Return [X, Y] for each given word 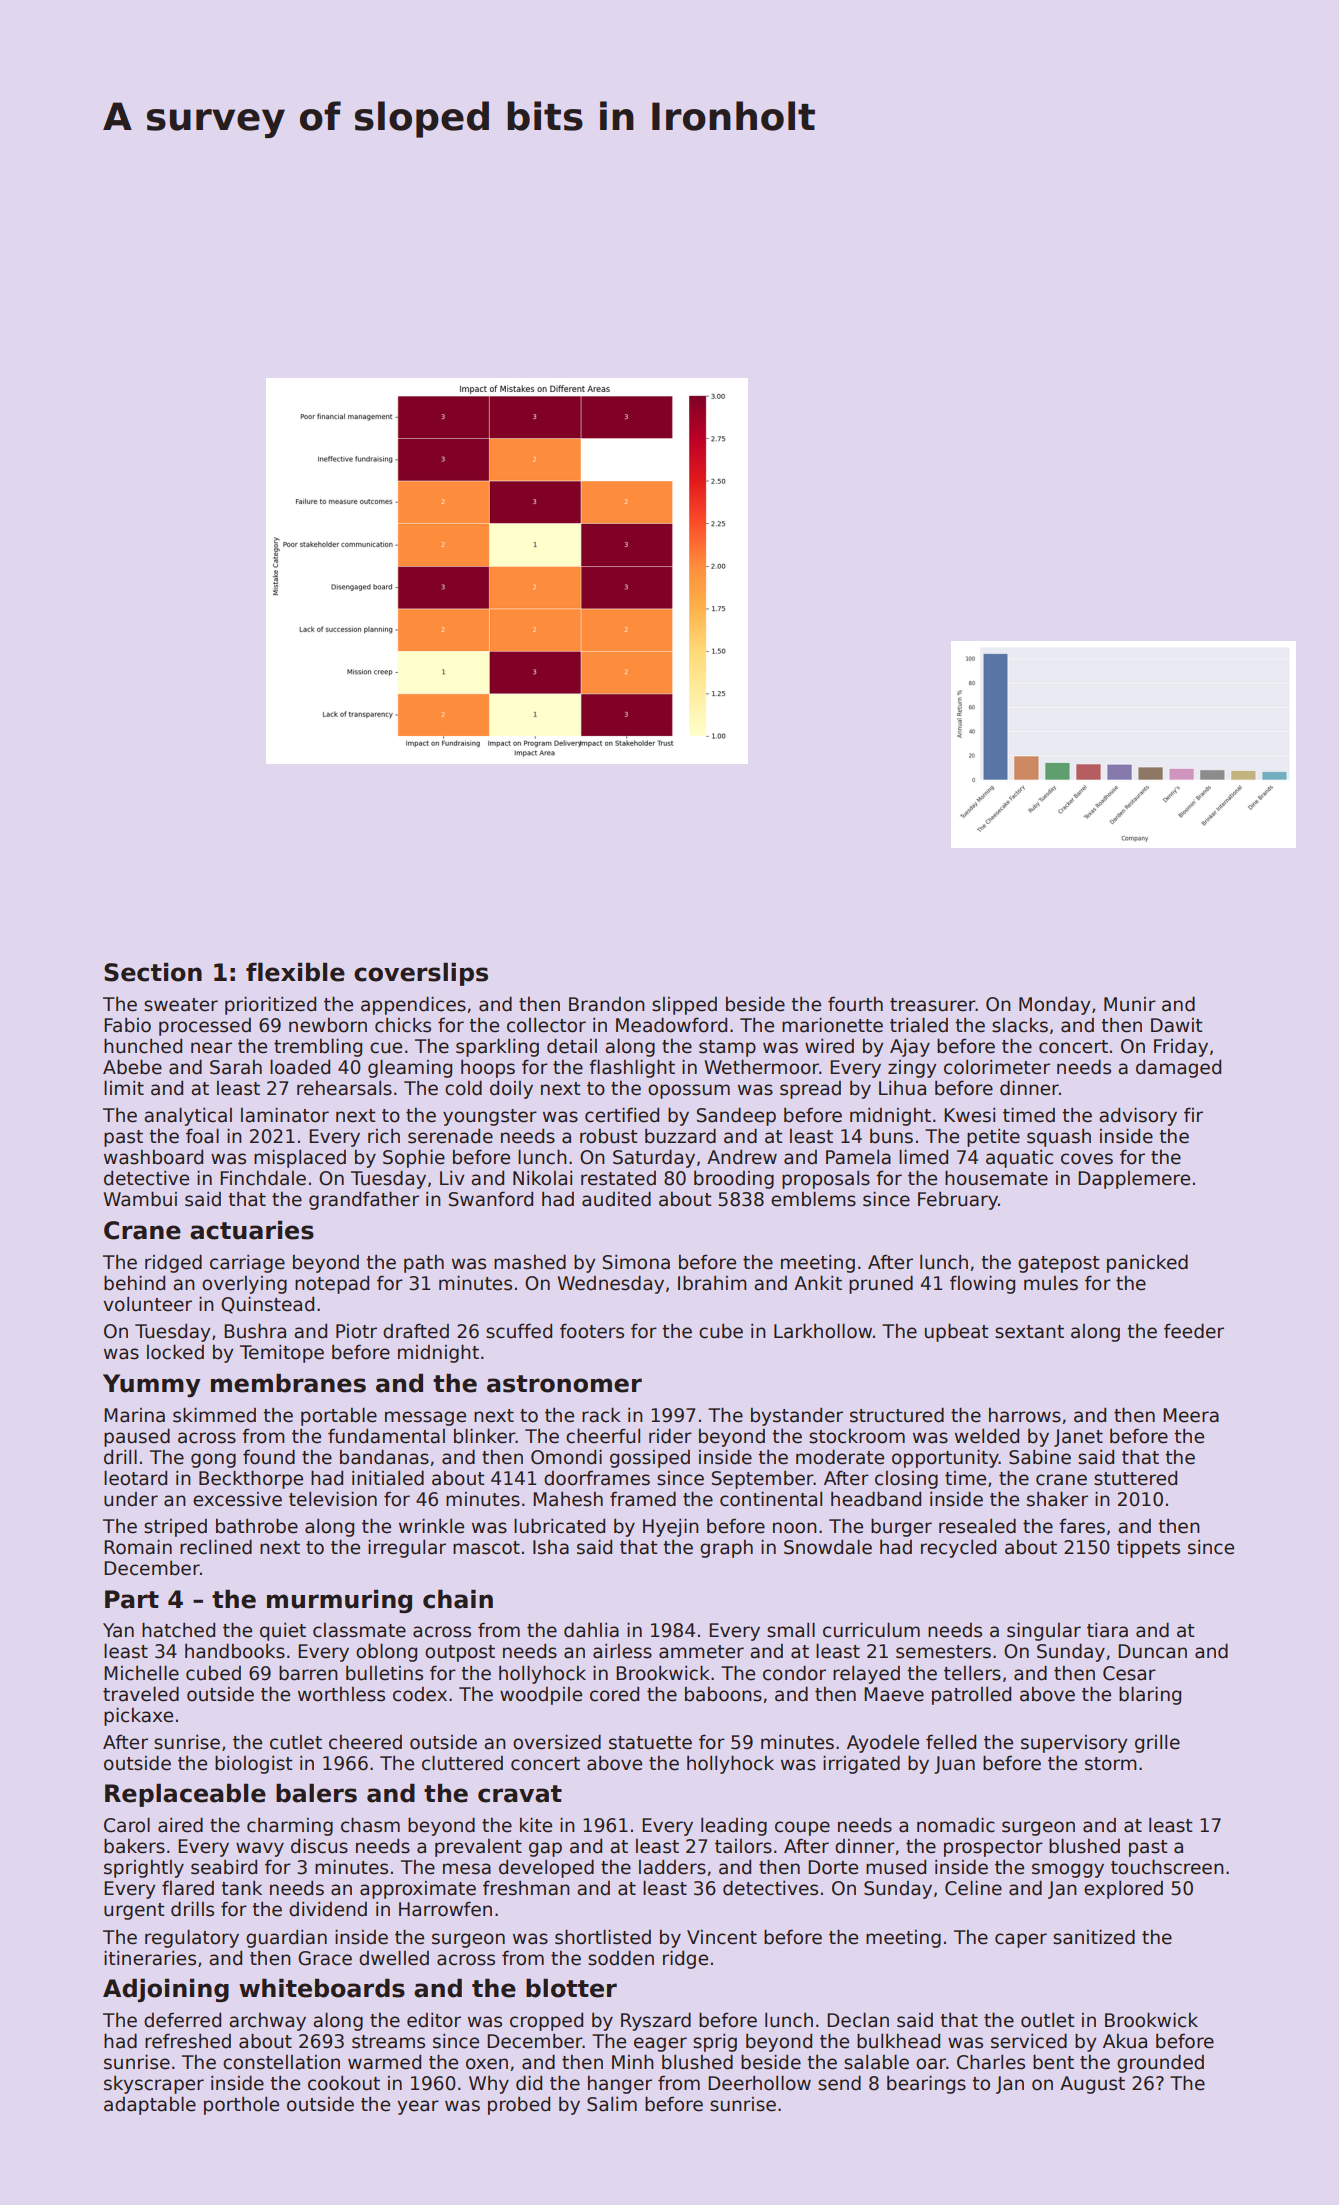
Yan [118, 1630]
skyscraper [154, 2085]
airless [622, 1651]
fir [1193, 1114]
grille [1157, 1744]
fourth [855, 1004]
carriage [247, 1264]
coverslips [421, 974]
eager [660, 2044]
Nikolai [542, 1178]
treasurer [933, 1005]
